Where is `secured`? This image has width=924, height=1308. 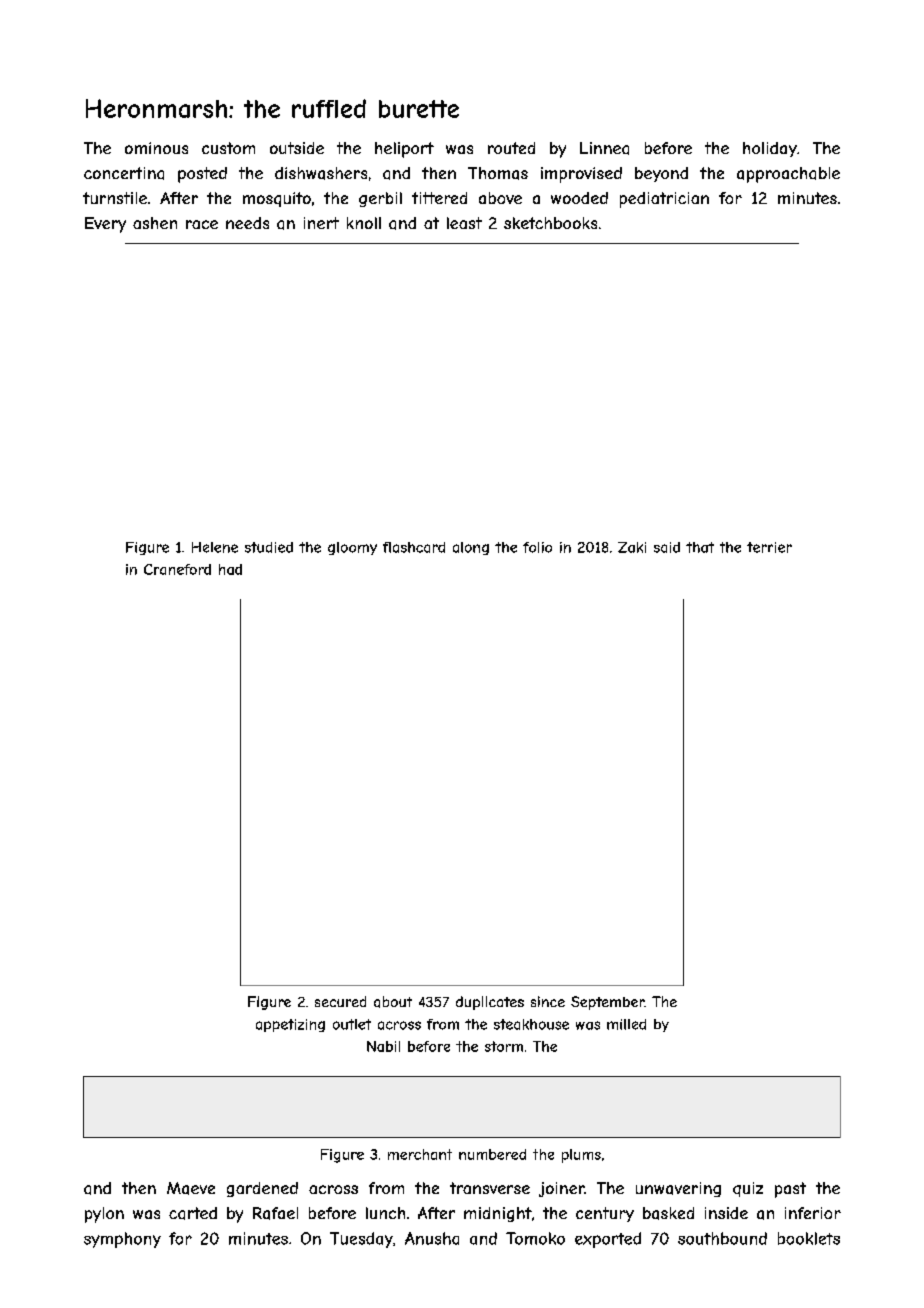 secured is located at coordinates (340, 1001).
